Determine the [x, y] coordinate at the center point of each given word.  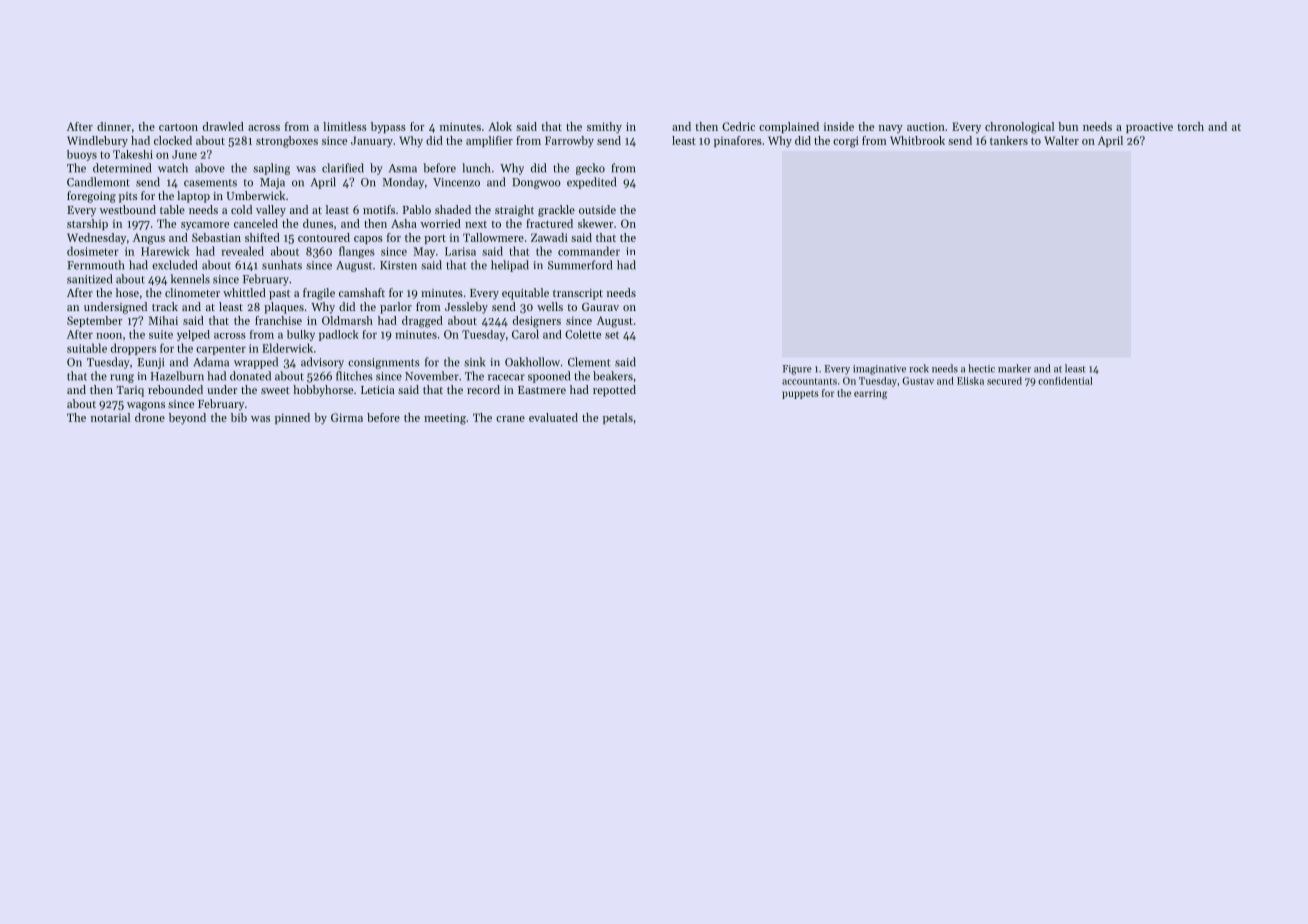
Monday [403, 183]
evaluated [553, 417]
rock [919, 368]
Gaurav [600, 307]
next [476, 224]
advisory [322, 363]
